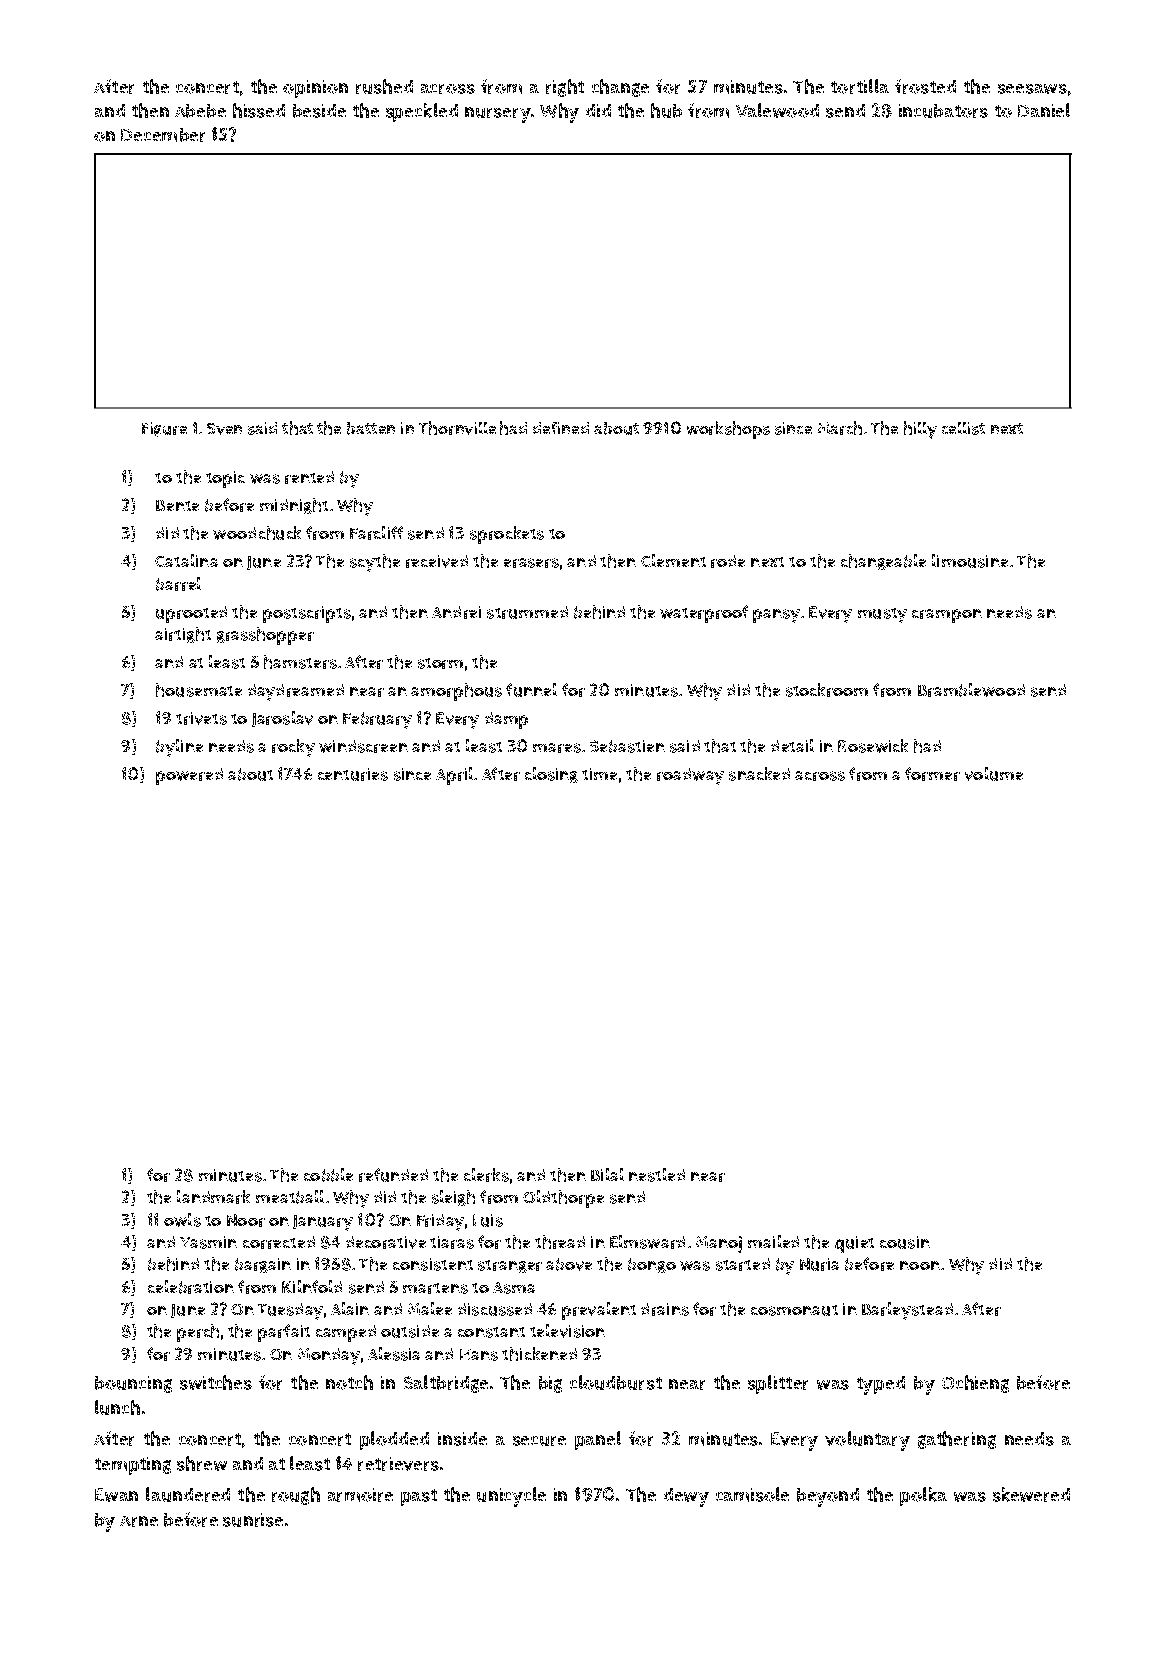  Describe the element at coordinates (259, 110) in the page. I see `hissed` at that location.
